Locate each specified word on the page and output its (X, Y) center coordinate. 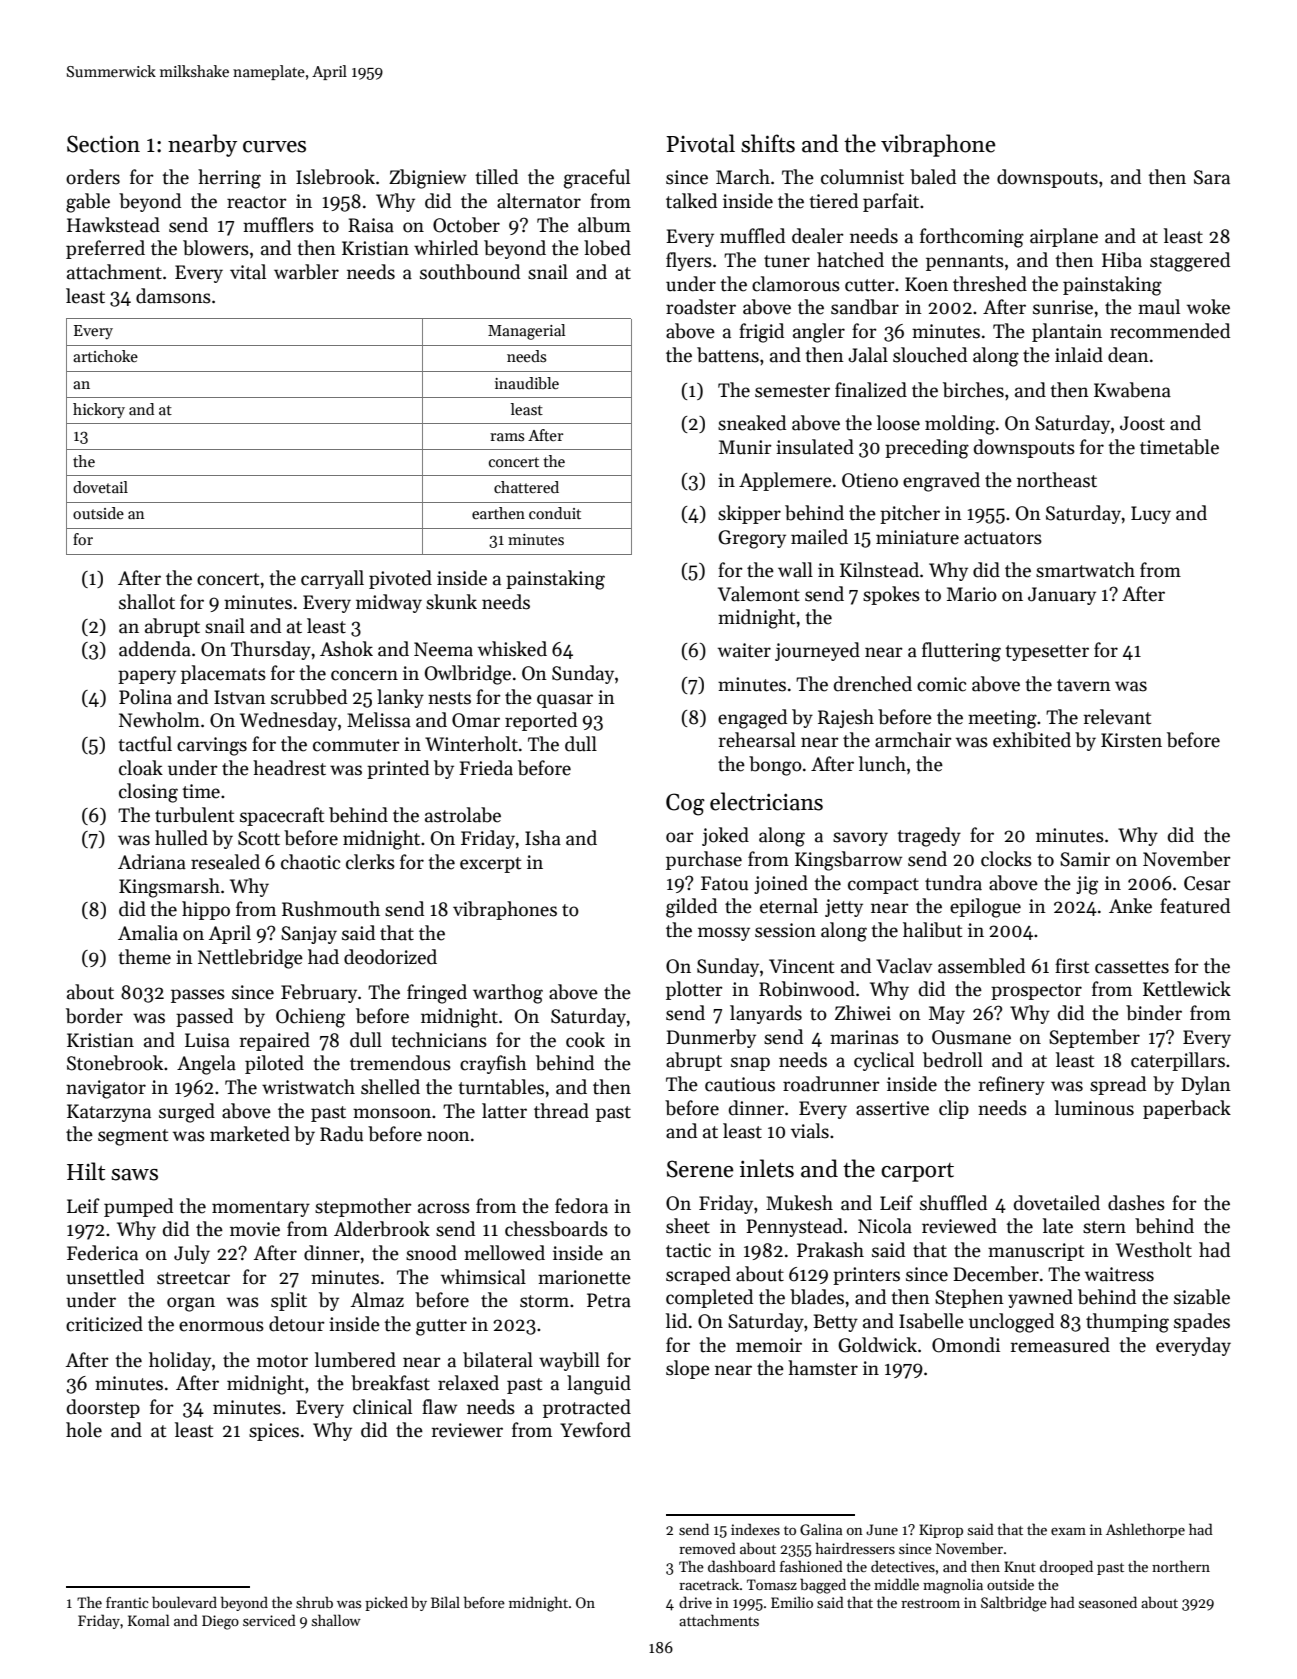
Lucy (1151, 515)
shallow (336, 1620)
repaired (274, 1041)
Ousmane (971, 1037)
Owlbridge (468, 675)
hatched (850, 260)
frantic (127, 1602)
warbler (306, 272)
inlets (767, 1168)
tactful (145, 744)
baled (933, 177)
